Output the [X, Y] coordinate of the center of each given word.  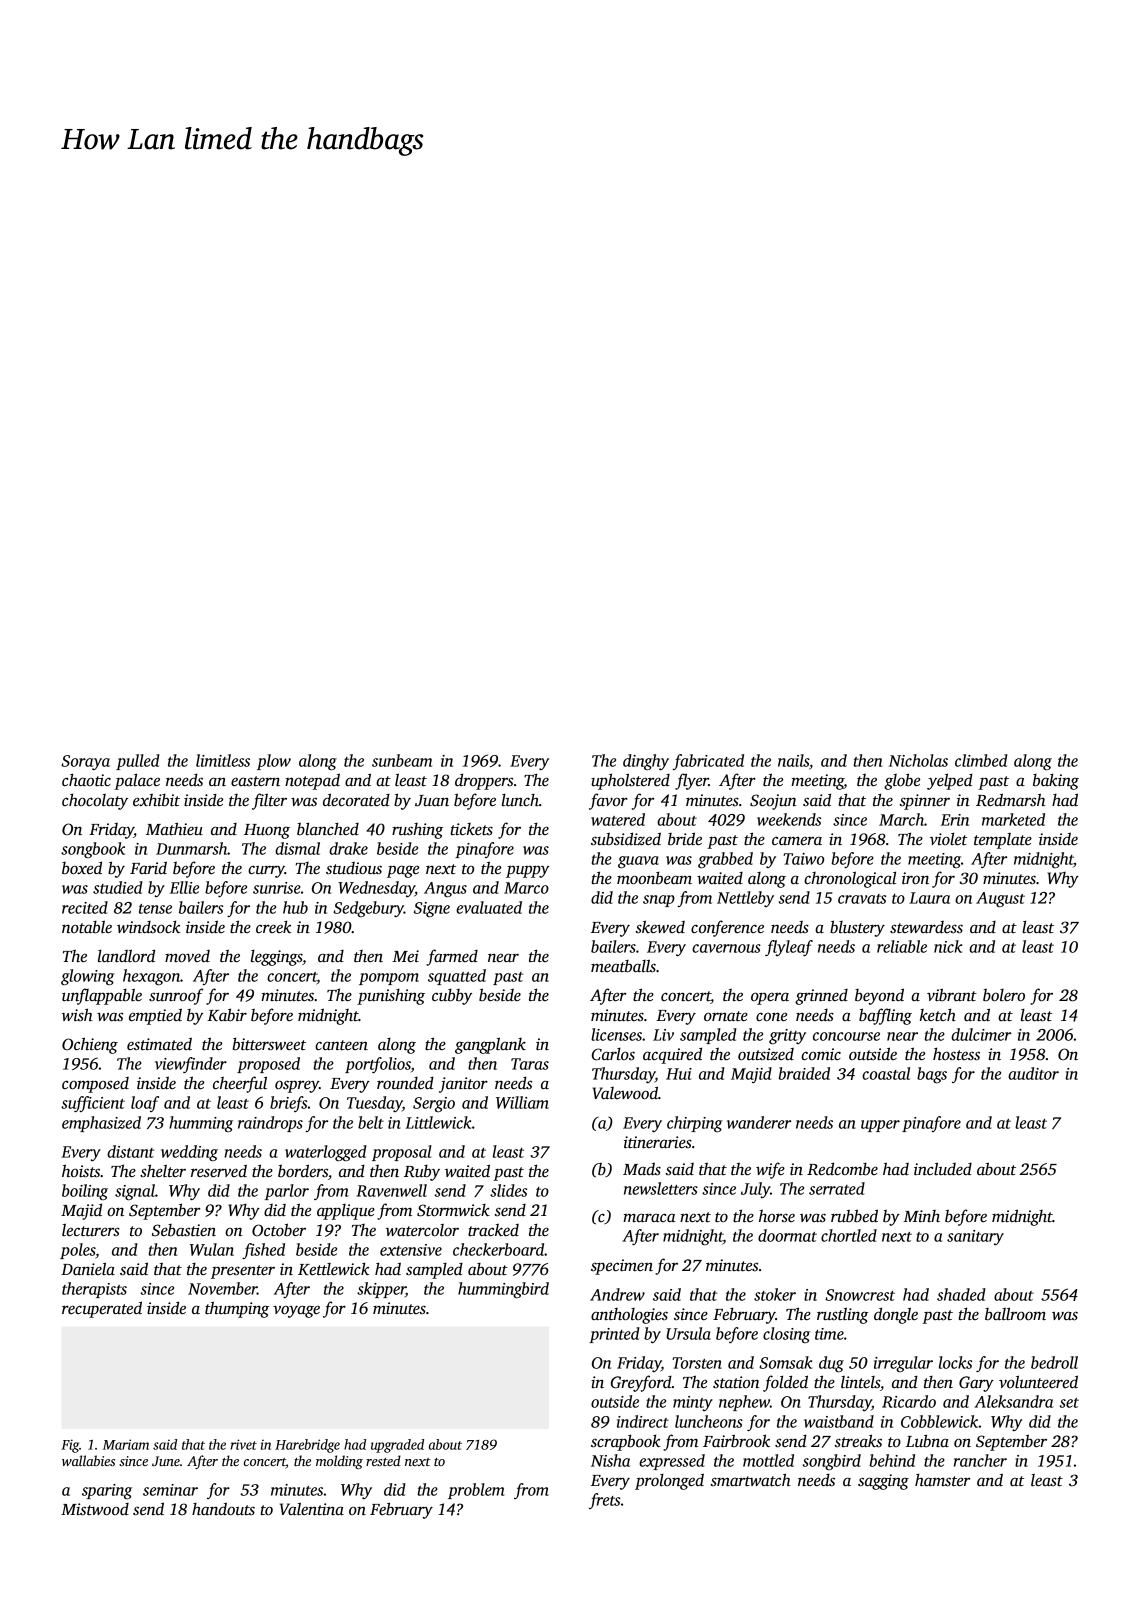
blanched [328, 829]
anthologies [629, 1316]
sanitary [975, 1237]
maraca [649, 1217]
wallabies [88, 1460]
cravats [862, 899]
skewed [660, 926]
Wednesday [376, 889]
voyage [296, 1311]
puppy [527, 871]
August [1000, 900]
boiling [85, 1192]
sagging [883, 1482]
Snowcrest [860, 1295]
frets [604, 1501]
